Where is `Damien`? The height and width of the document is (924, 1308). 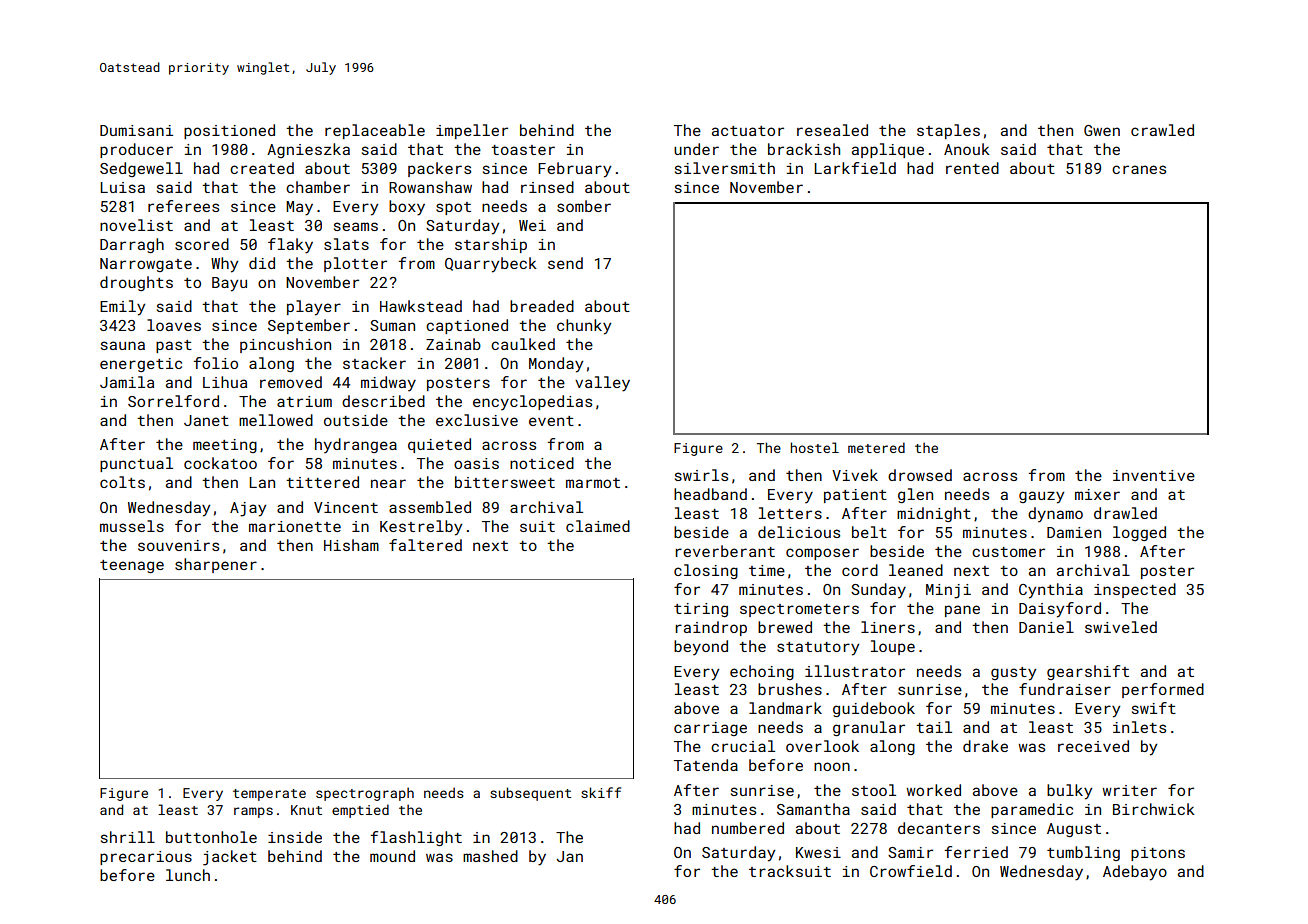 Damien is located at coordinates (1074, 532).
